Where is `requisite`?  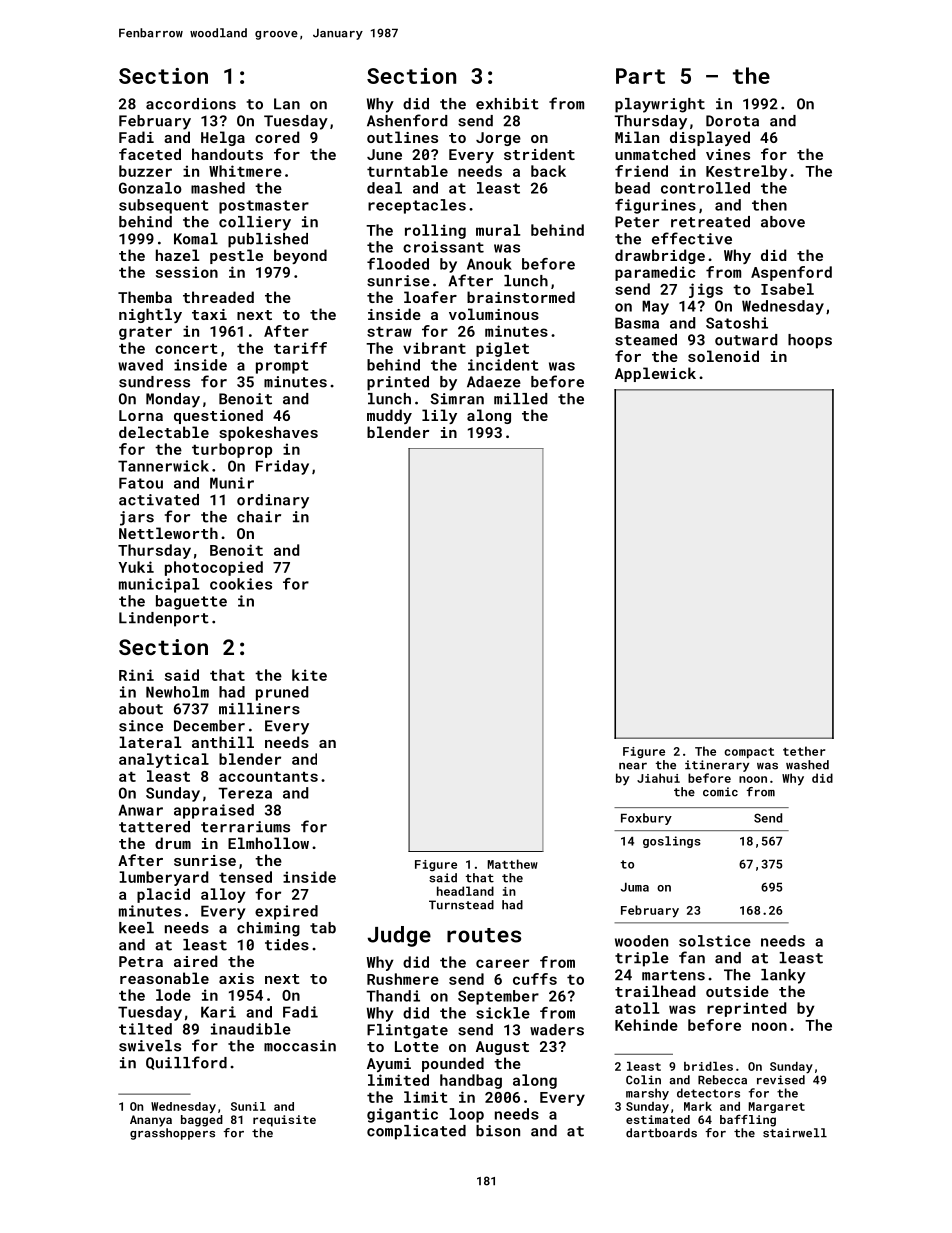
requisite is located at coordinates (284, 1121).
